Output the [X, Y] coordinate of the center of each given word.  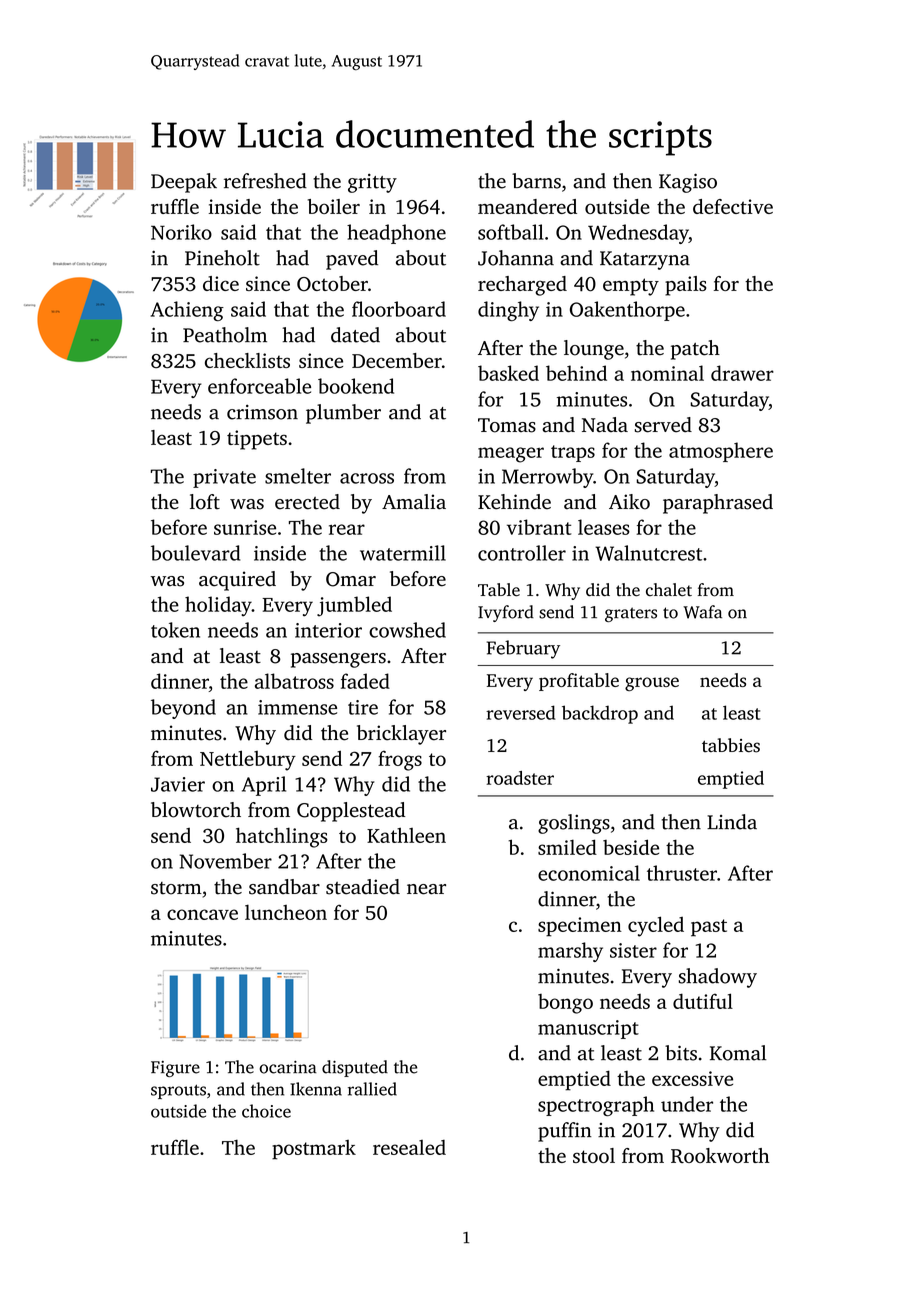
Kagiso [688, 183]
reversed [520, 712]
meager [511, 455]
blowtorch [196, 810]
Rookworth [720, 1155]
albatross [294, 681]
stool [594, 1155]
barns [536, 181]
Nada [605, 425]
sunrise [245, 527]
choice [266, 1111]
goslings [574, 824]
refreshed [265, 181]
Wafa [702, 612]
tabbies [731, 745]
